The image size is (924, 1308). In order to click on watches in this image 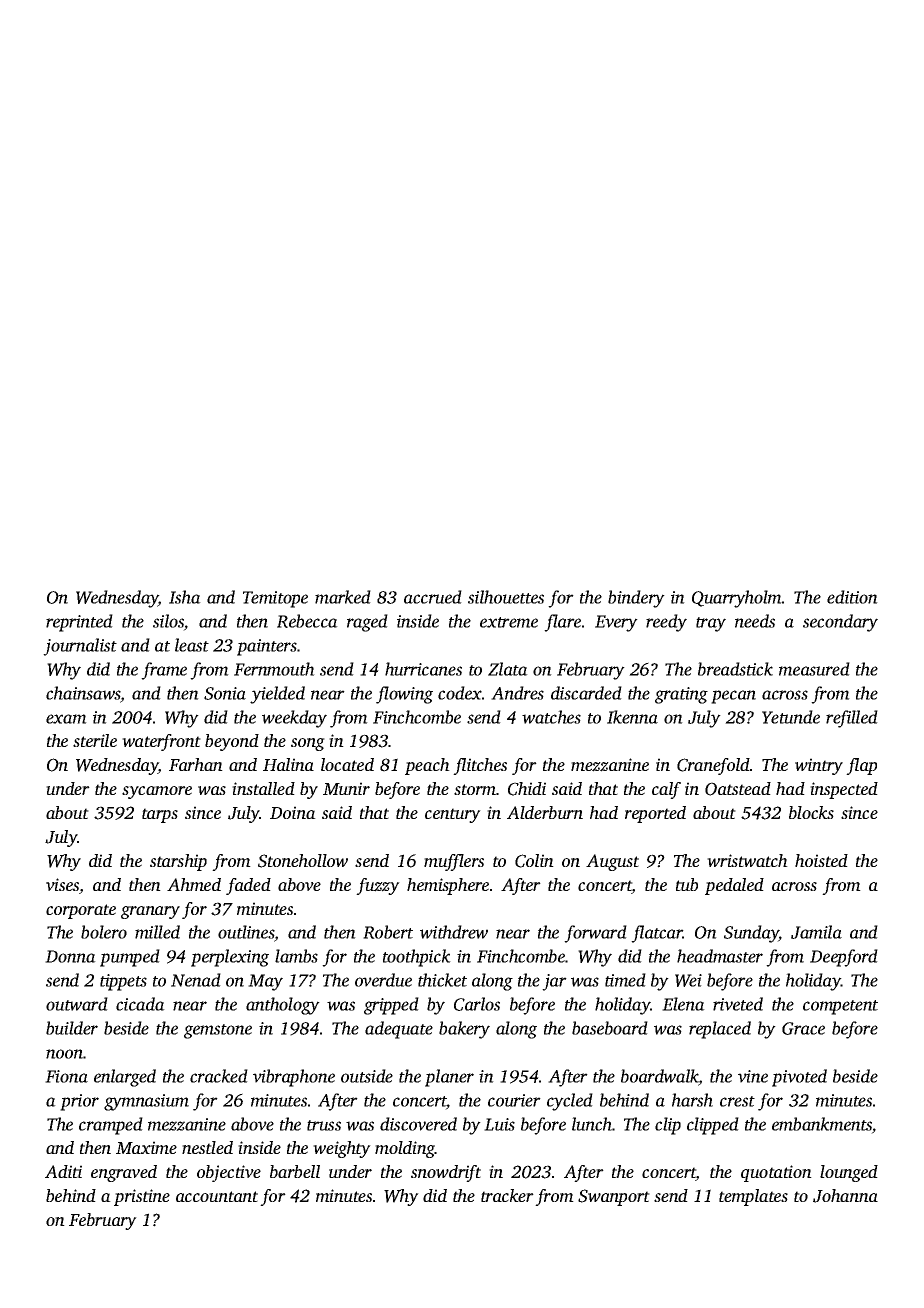, I will do `click(551, 717)`.
